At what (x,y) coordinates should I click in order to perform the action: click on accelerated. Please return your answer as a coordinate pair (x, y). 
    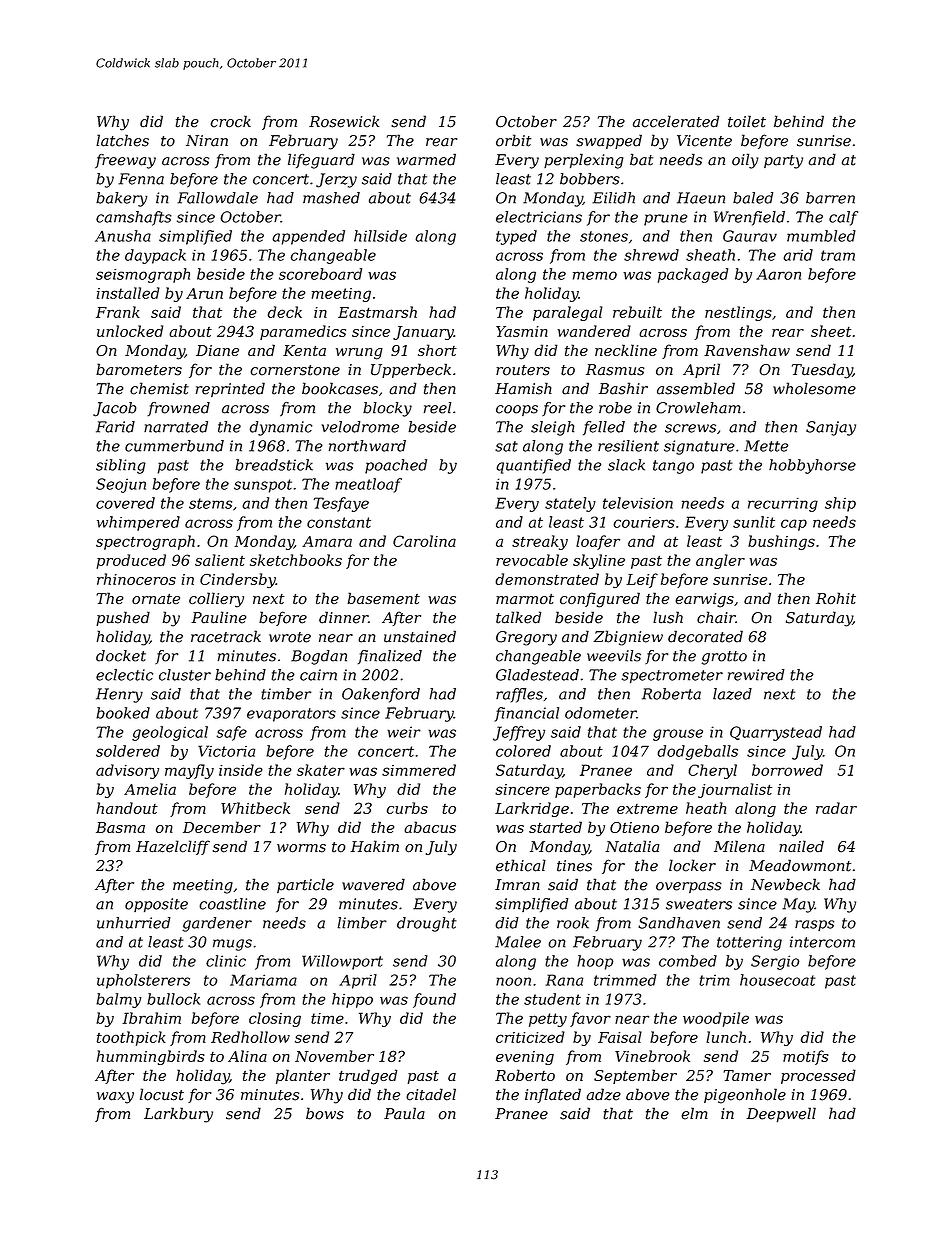
    Looking at the image, I should click on (676, 121).
